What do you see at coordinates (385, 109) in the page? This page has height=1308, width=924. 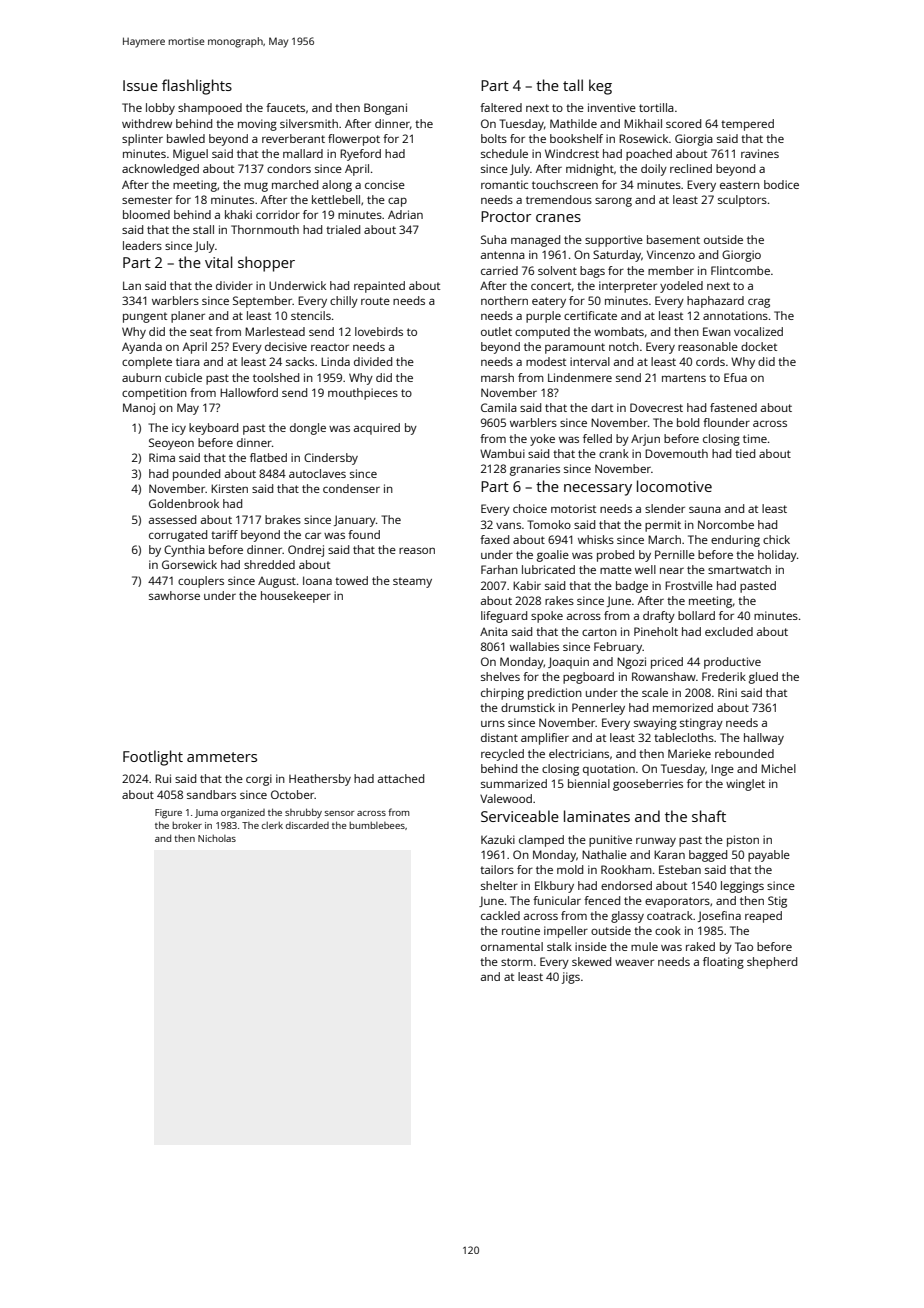 I see `Bongani` at bounding box center [385, 109].
